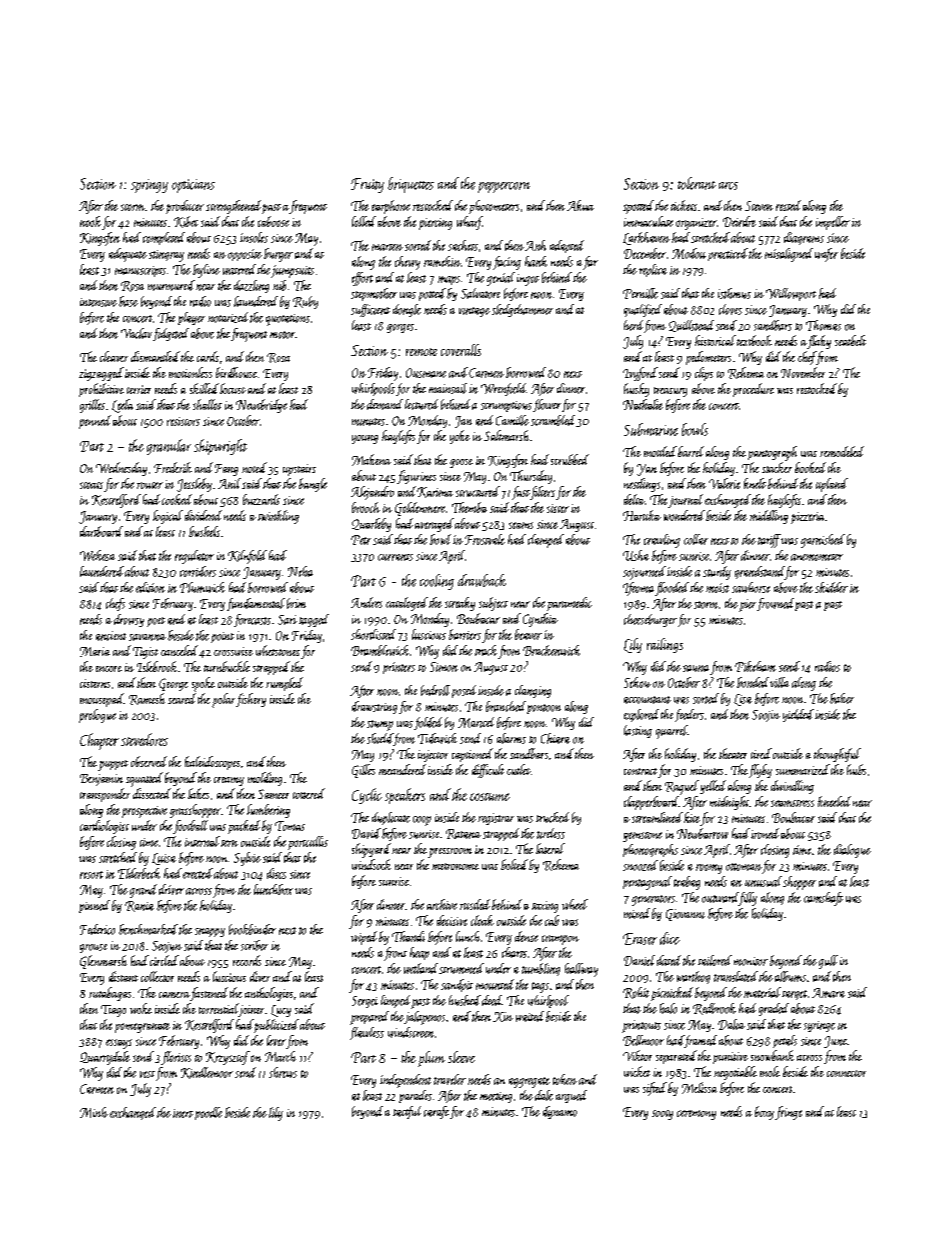 The image size is (952, 1233). What do you see at coordinates (385, 404) in the screenshot?
I see `demand` at bounding box center [385, 404].
